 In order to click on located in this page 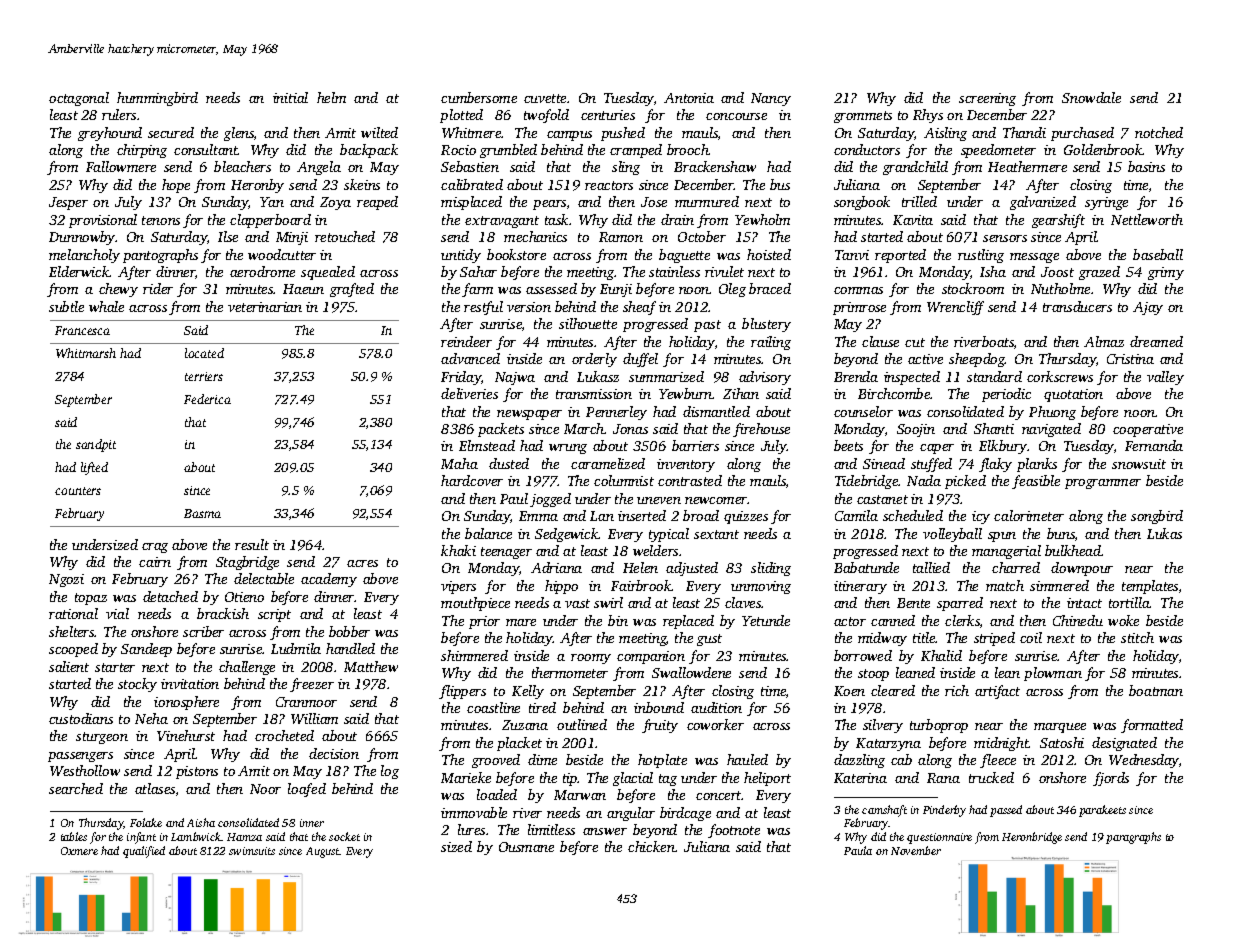, I will do `click(204, 353)`.
